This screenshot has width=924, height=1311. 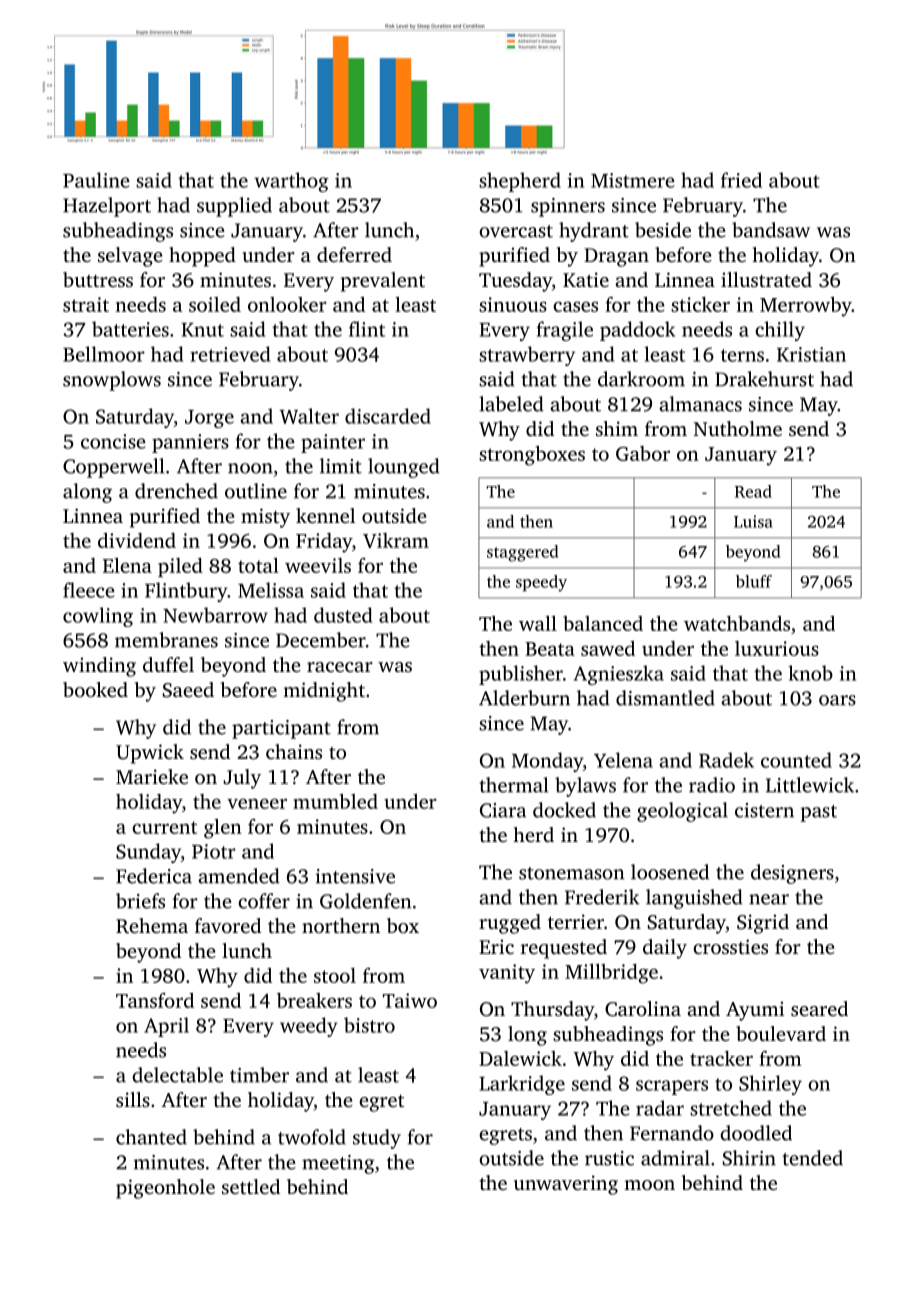 What do you see at coordinates (503, 810) in the screenshot?
I see `Ciara` at bounding box center [503, 810].
